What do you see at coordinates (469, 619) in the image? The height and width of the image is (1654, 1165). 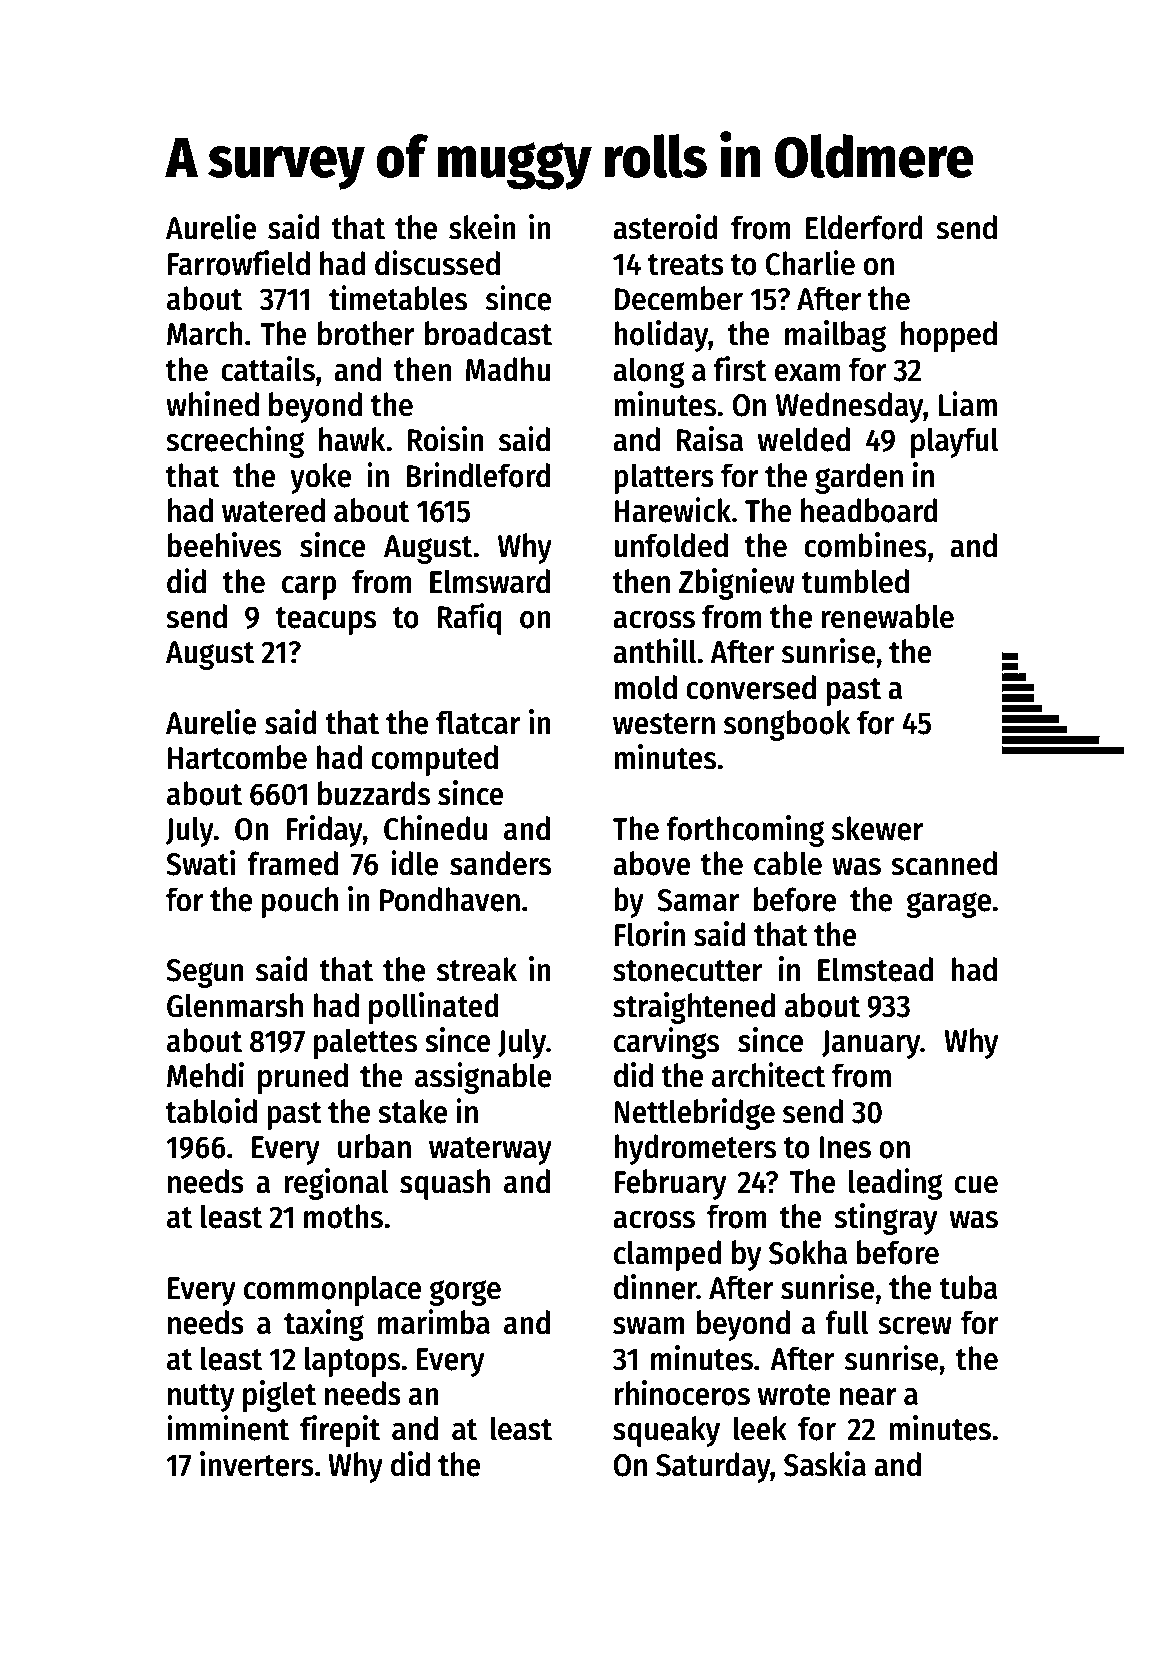 I see `Rafiq` at bounding box center [469, 619].
